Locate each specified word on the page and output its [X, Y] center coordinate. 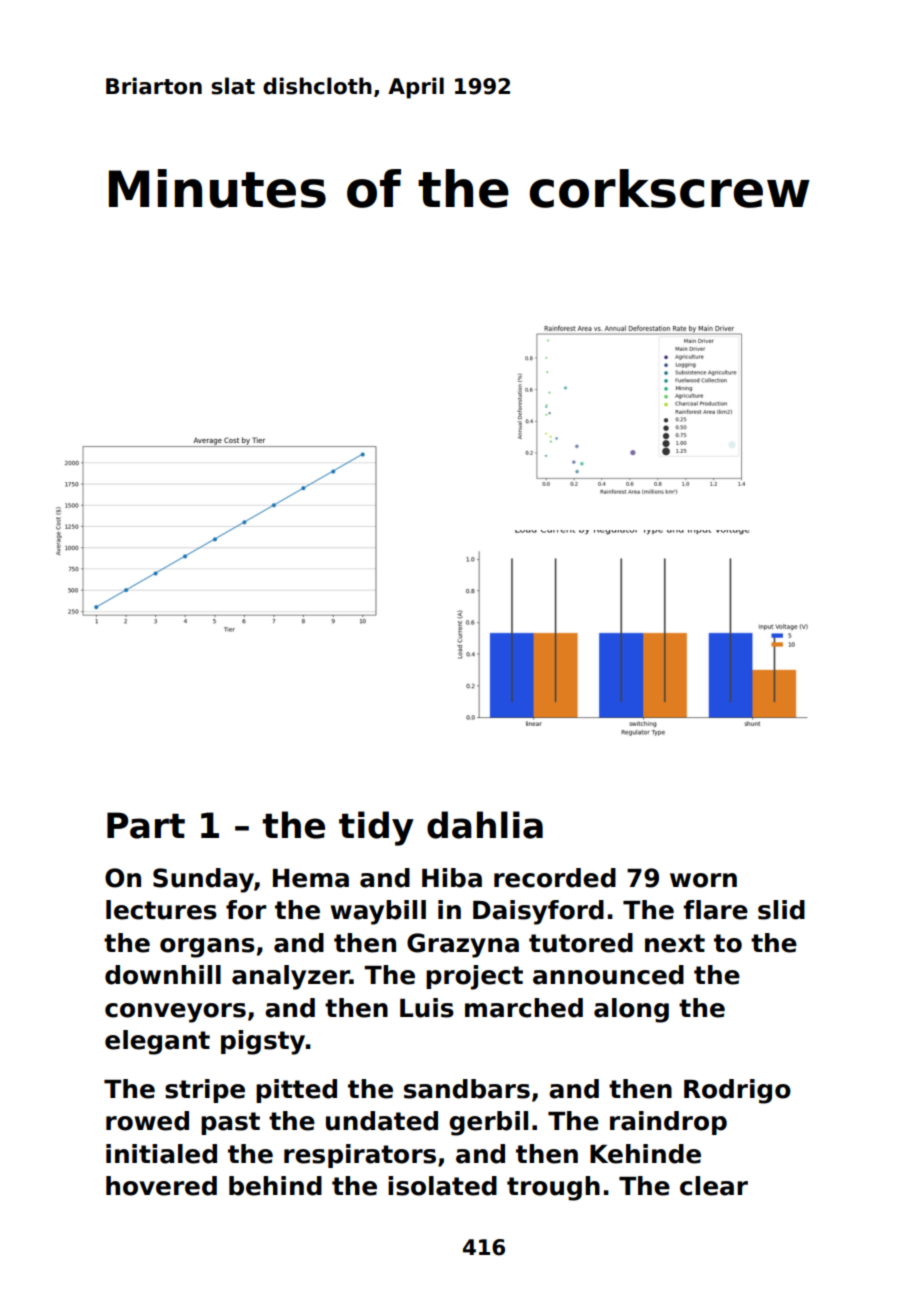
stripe [205, 1091]
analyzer [291, 977]
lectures [161, 910]
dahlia [485, 825]
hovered [161, 1186]
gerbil [488, 1123]
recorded [555, 878]
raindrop [668, 1123]
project [474, 977]
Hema [311, 878]
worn [703, 880]
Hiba [452, 878]
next [675, 943]
